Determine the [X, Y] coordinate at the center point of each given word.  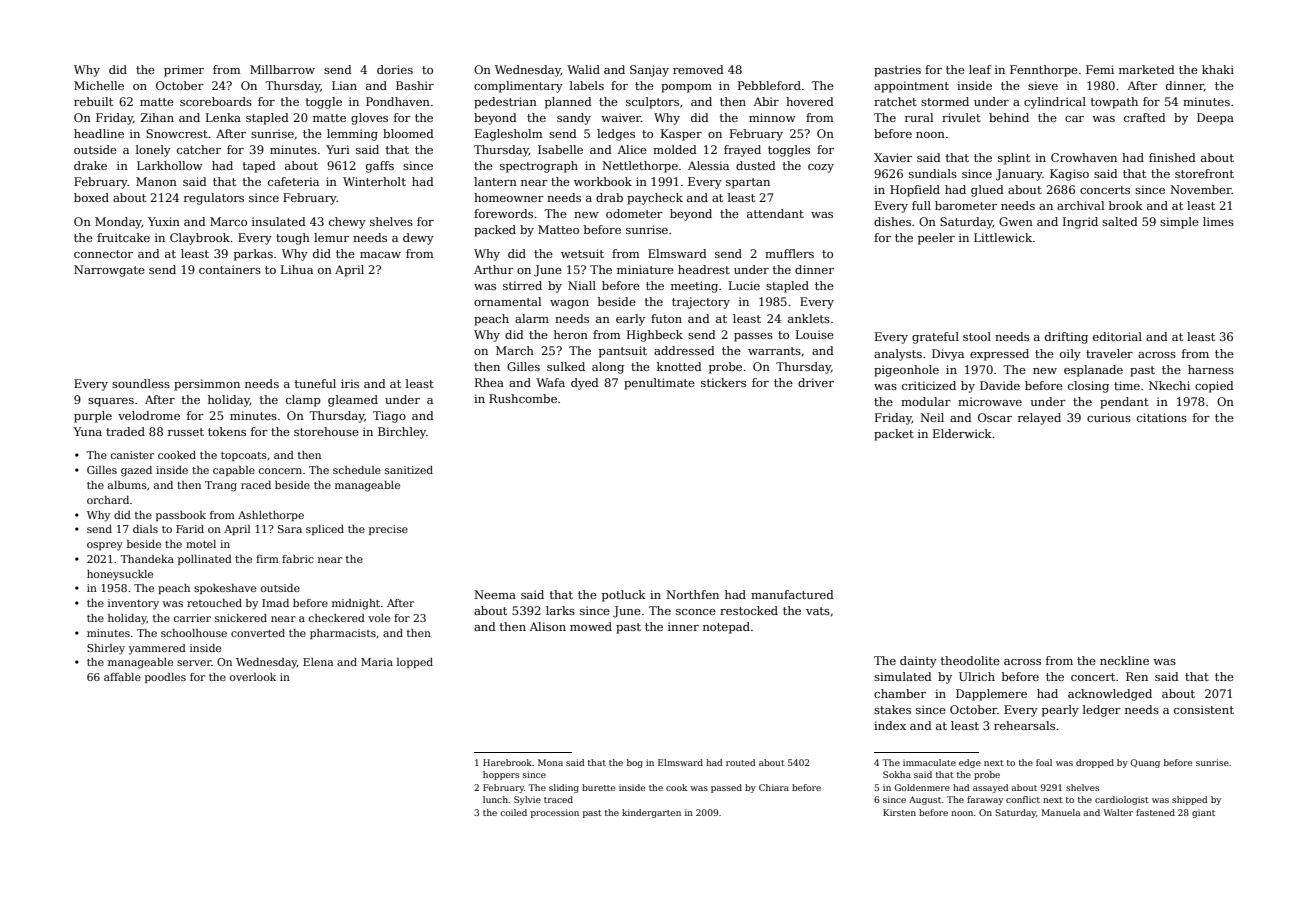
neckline [1124, 660]
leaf [980, 69]
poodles [165, 678]
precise [388, 530]
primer [184, 71]
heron [571, 334]
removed [698, 69]
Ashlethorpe [271, 516]
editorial [1117, 336]
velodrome [149, 415]
